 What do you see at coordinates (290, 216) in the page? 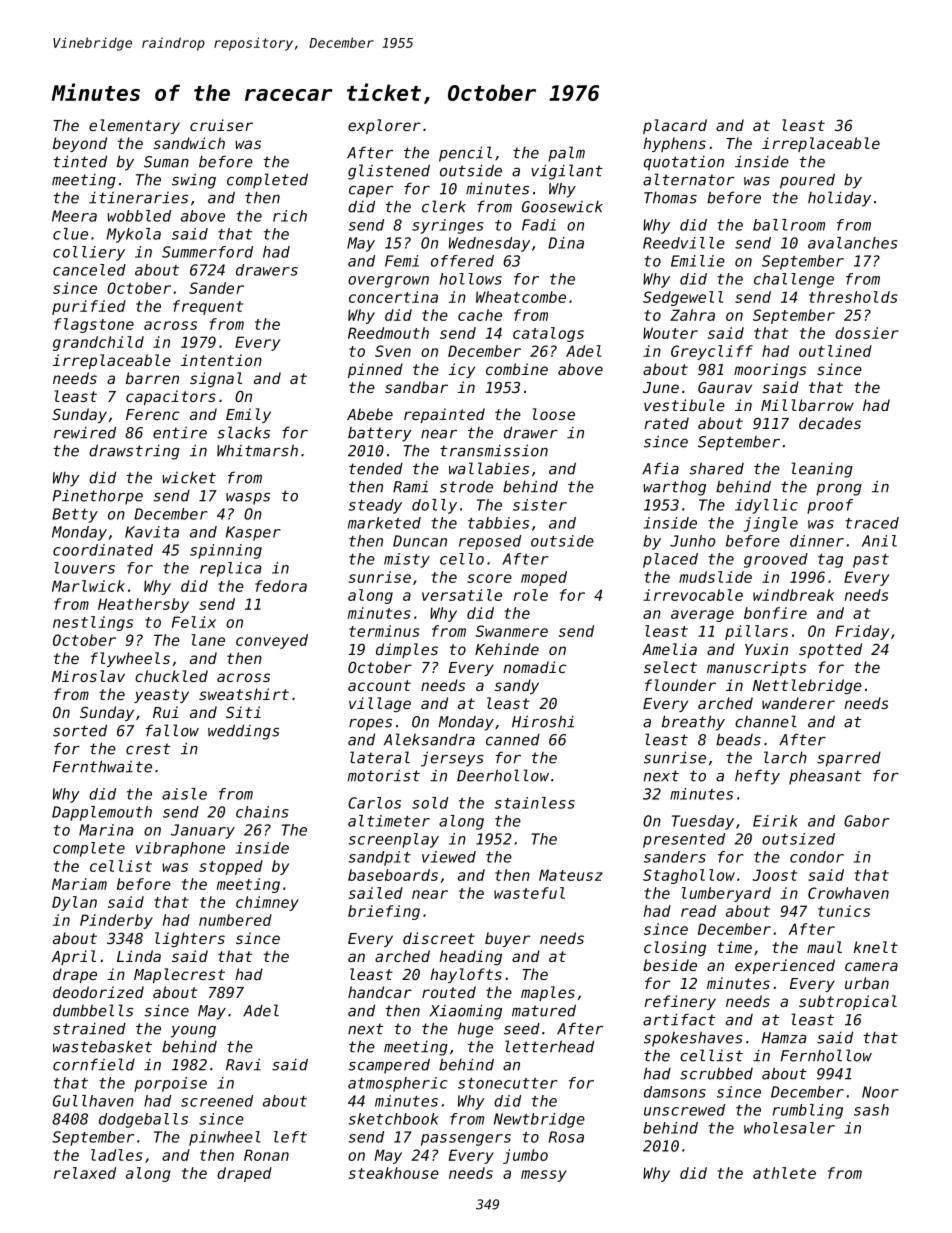
I see `rich` at bounding box center [290, 216].
